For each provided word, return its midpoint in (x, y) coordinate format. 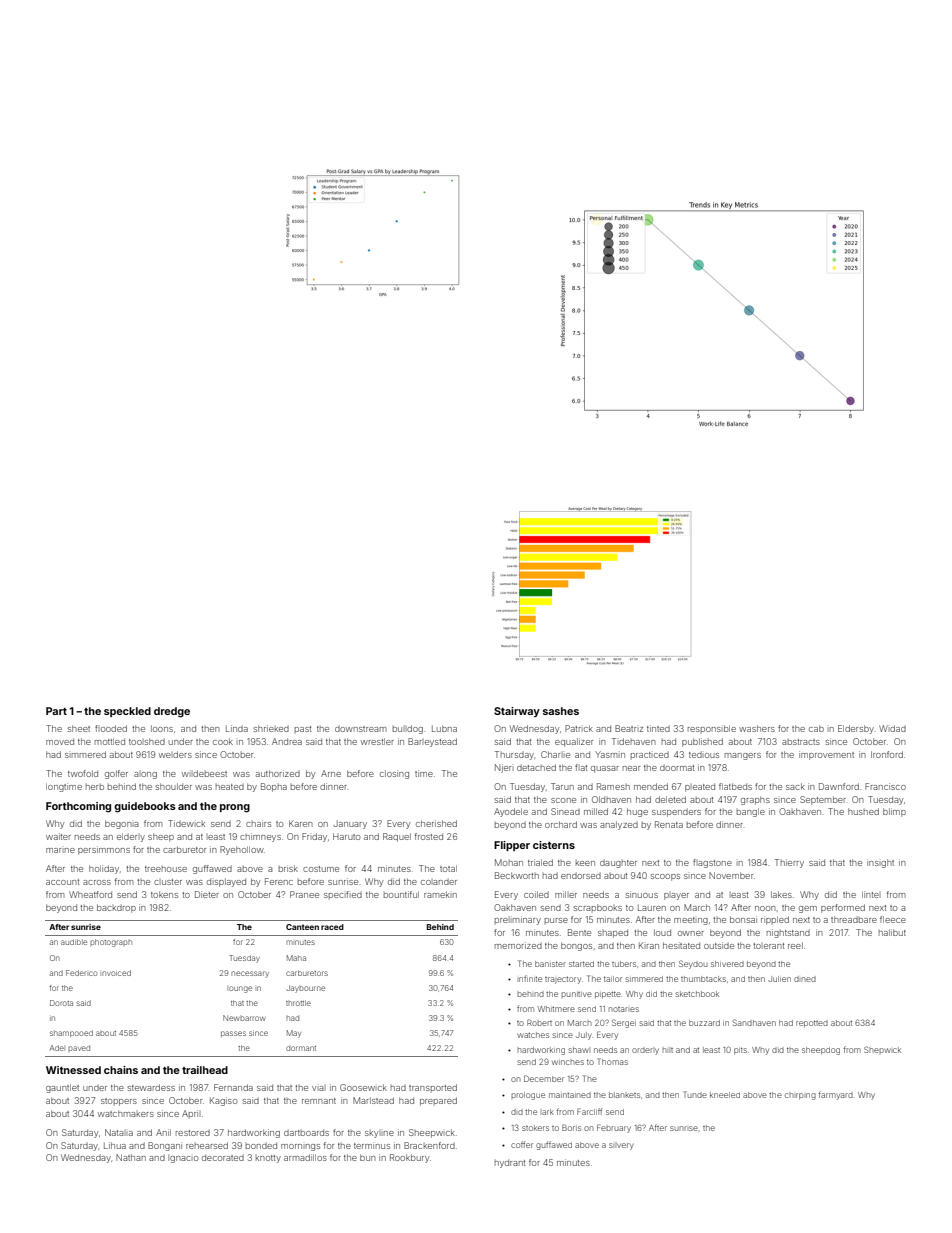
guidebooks (145, 807)
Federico (81, 973)
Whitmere (556, 1009)
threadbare (854, 919)
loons (162, 728)
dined (805, 979)
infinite (530, 978)
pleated (700, 787)
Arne (331, 773)
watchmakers (126, 1113)
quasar (605, 769)
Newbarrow (244, 1018)
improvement (826, 755)
